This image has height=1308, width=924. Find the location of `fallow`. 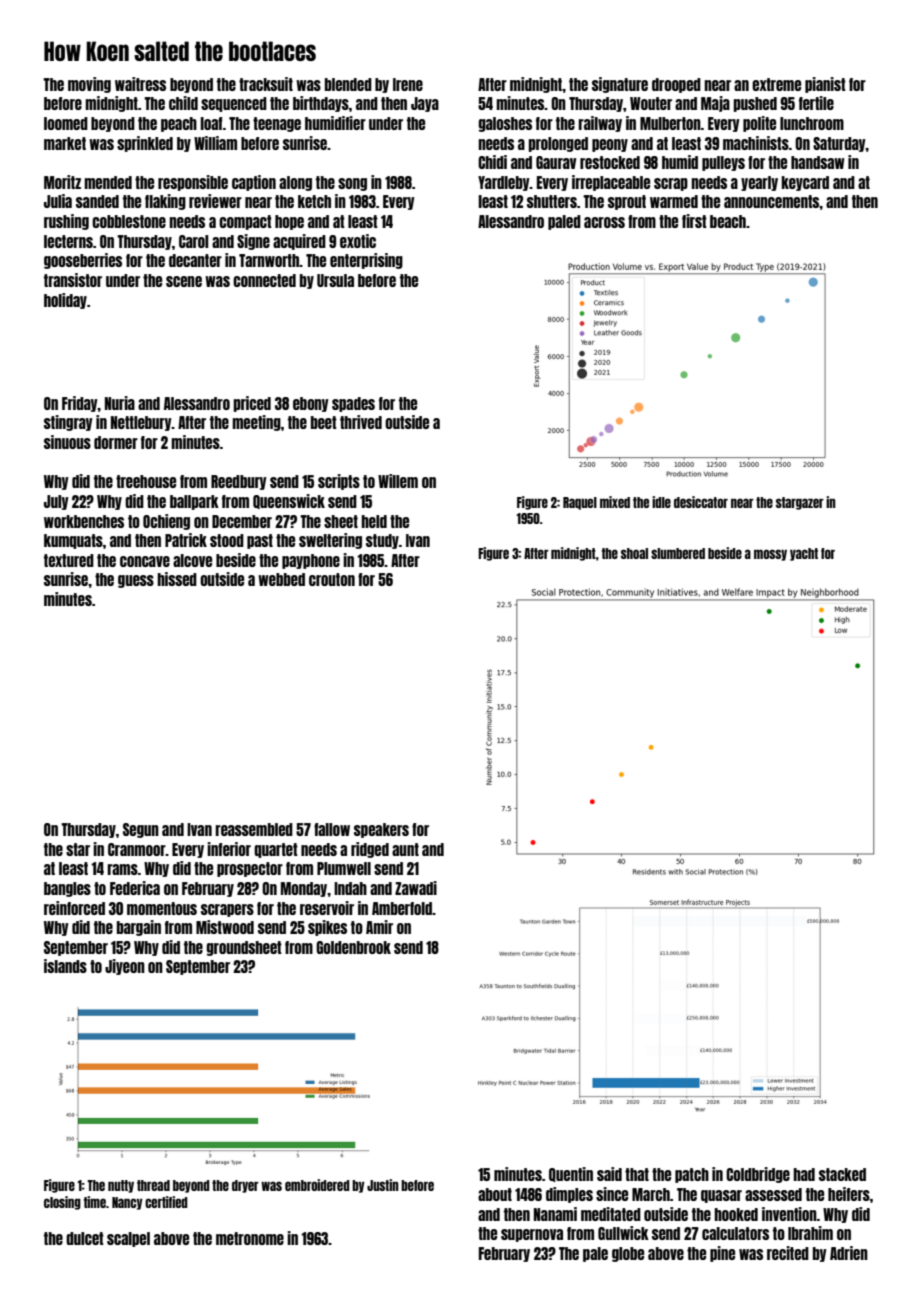

fallow is located at coordinates (332, 829).
